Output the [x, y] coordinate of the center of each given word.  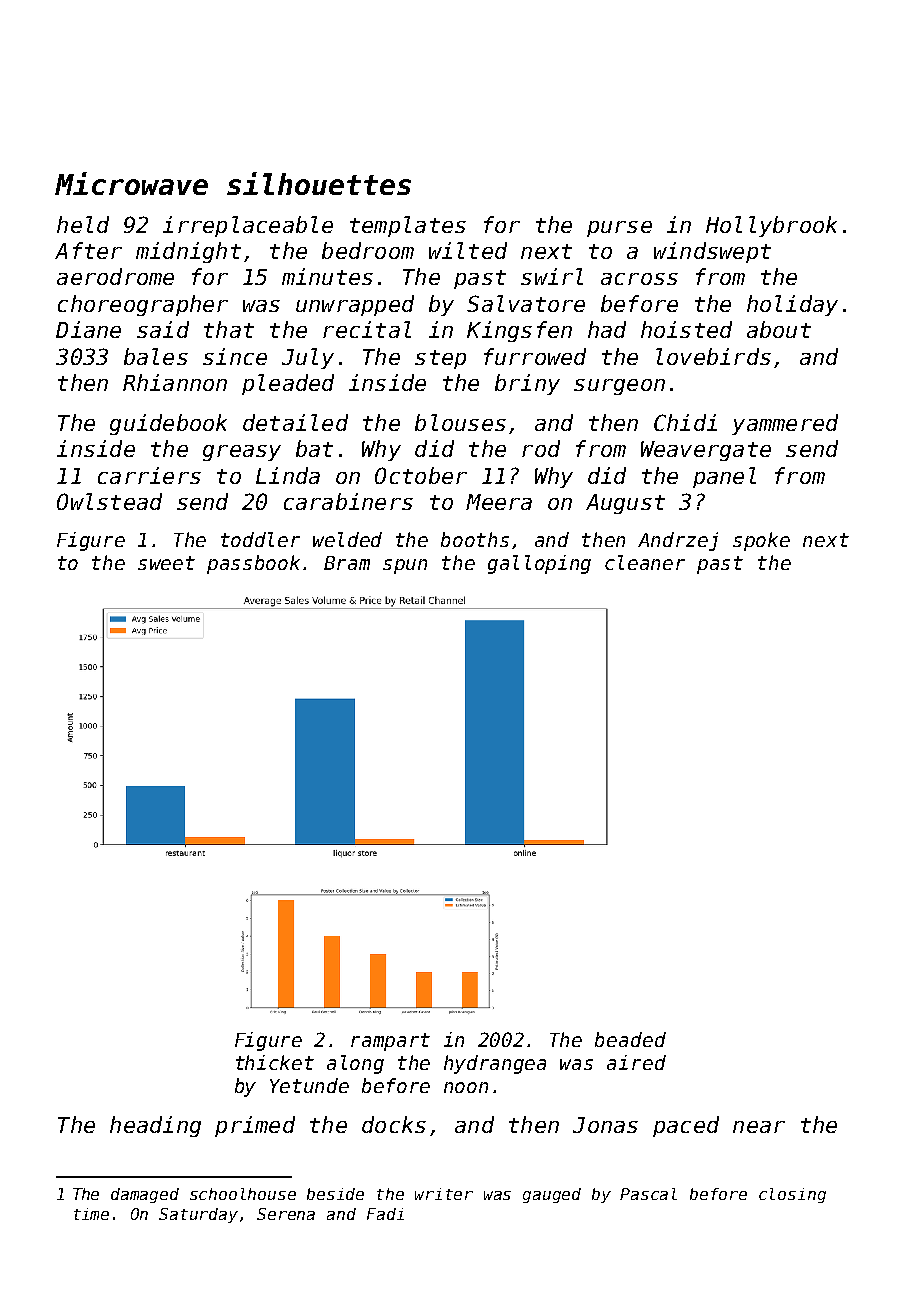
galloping [539, 564]
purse [619, 229]
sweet [166, 563]
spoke [761, 541]
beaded [630, 1039]
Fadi [385, 1214]
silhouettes [319, 183]
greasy [242, 453]
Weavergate [706, 451]
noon [466, 1087]
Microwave [131, 183]
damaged [145, 1195]
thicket [275, 1062]
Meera [499, 502]
